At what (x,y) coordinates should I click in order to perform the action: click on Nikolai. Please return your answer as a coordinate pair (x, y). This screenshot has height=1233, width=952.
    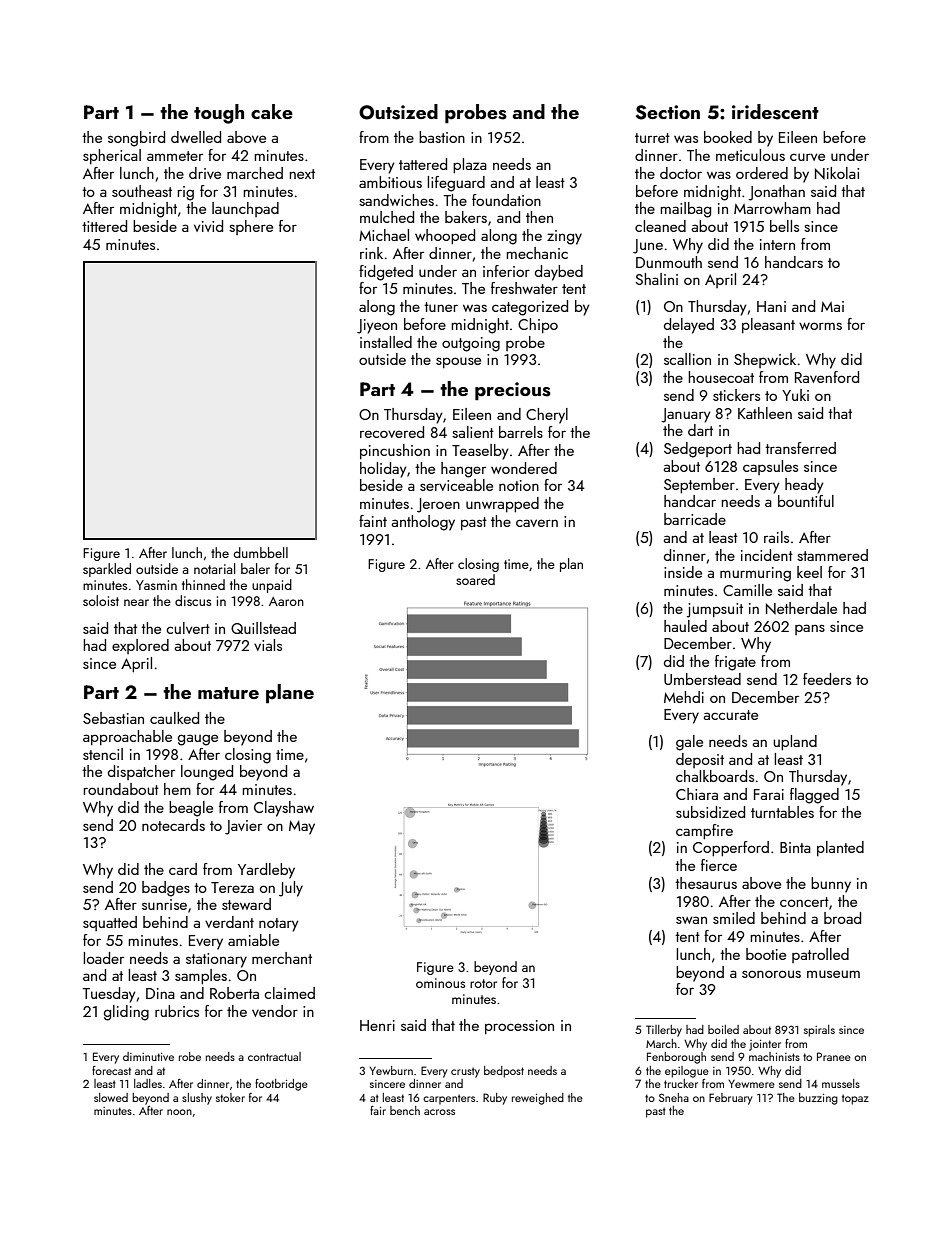
    Looking at the image, I should click on (837, 173).
